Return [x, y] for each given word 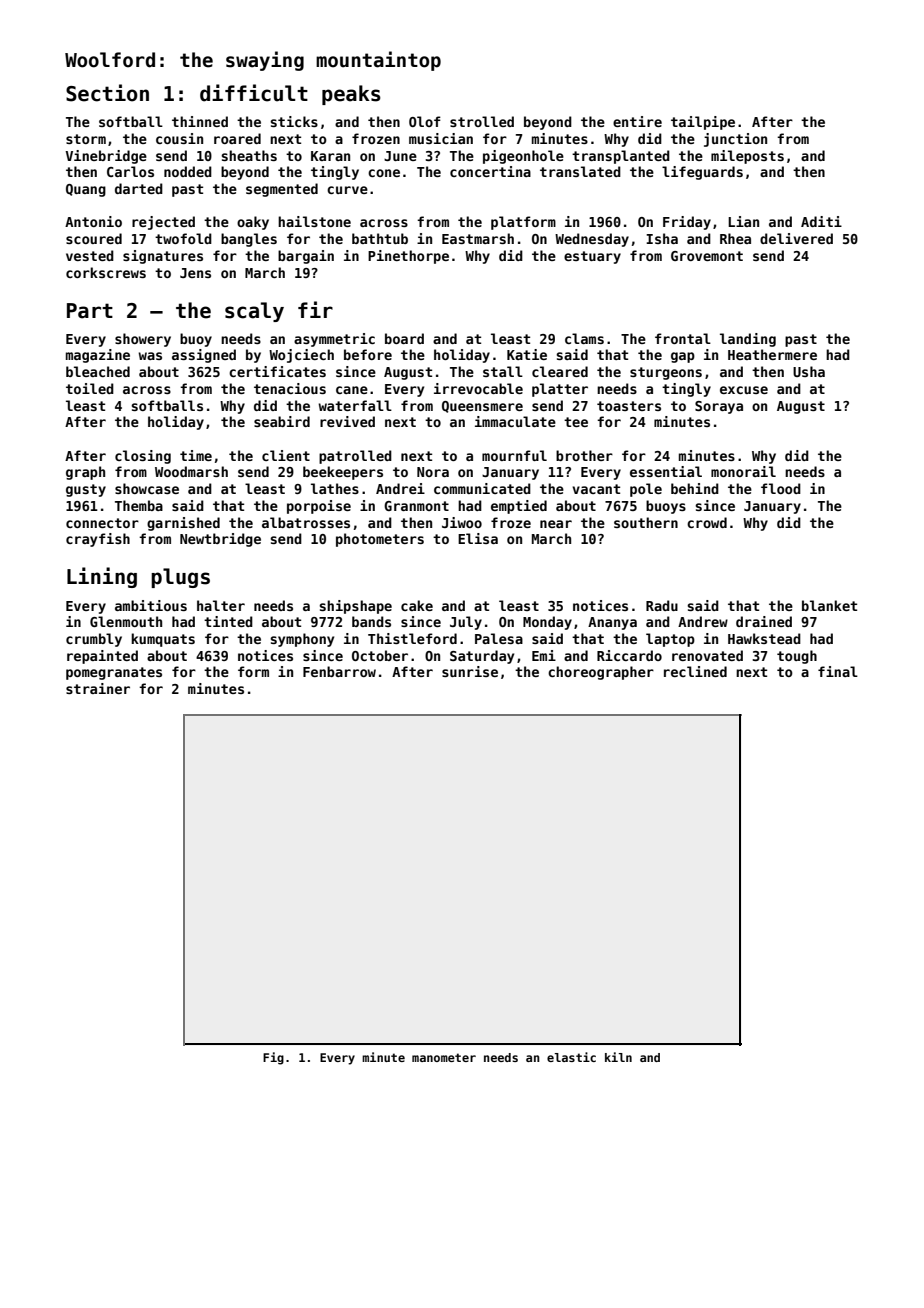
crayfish [98, 540]
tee [576, 422]
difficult [254, 93]
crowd [707, 522]
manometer [444, 1057]
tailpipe [703, 123]
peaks [351, 95]
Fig [273, 1058]
